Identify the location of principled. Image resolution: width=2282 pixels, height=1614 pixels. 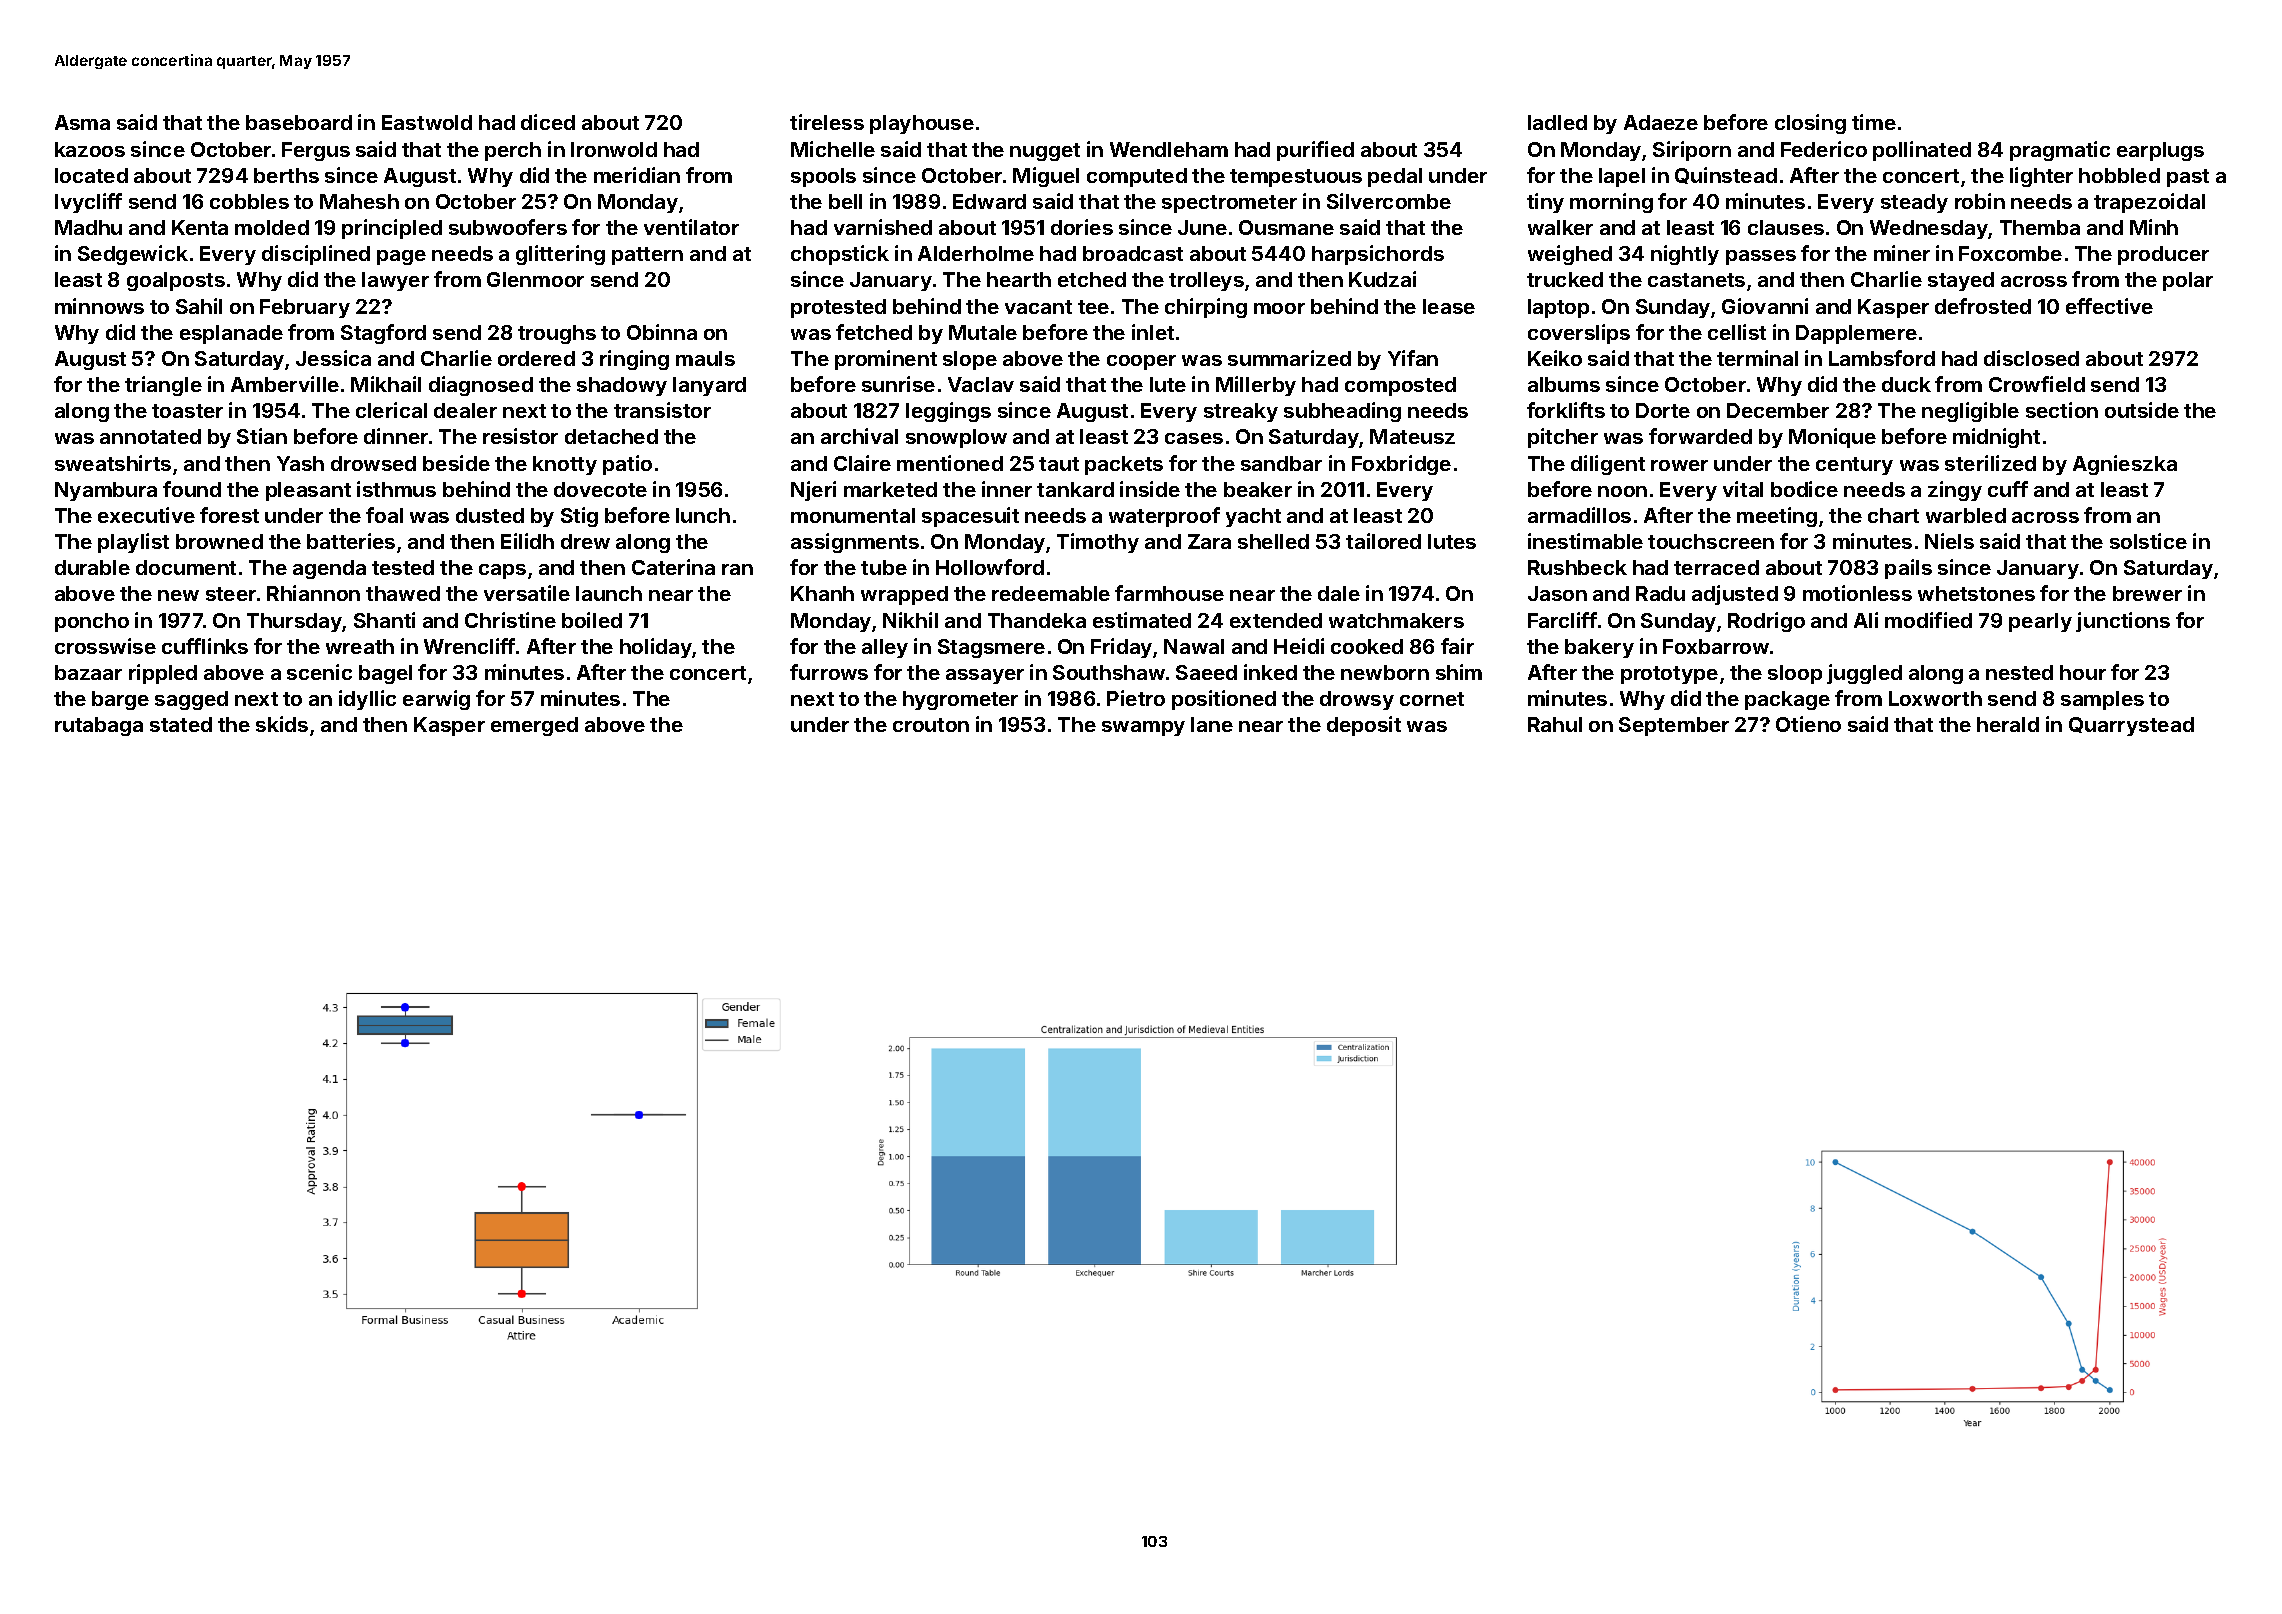
(392, 229).
